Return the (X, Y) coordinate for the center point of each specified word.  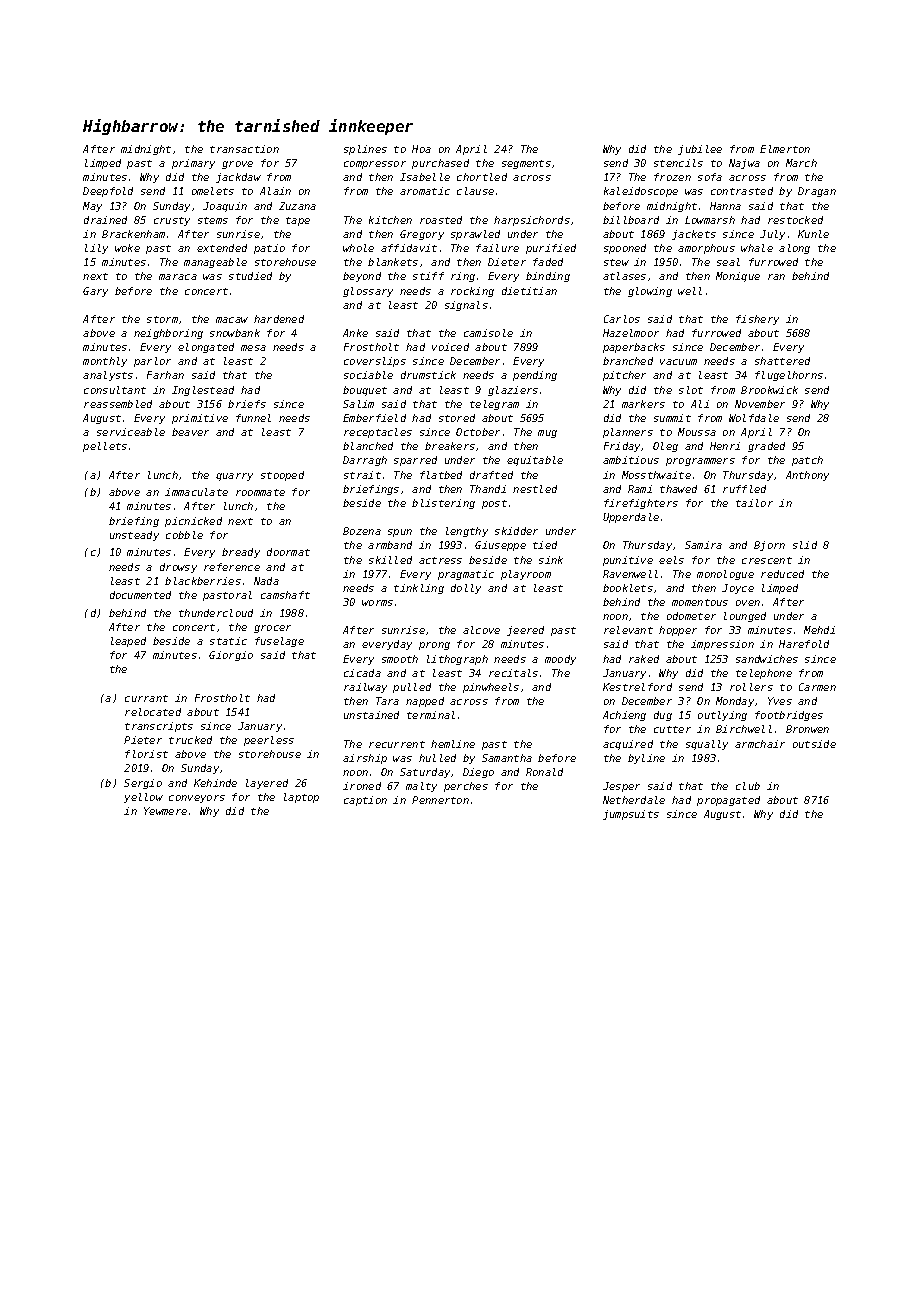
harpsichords (532, 221)
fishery (757, 320)
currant (146, 698)
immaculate (196, 492)
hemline (453, 744)
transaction (244, 149)
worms (377, 603)
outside (814, 744)
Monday (735, 702)
